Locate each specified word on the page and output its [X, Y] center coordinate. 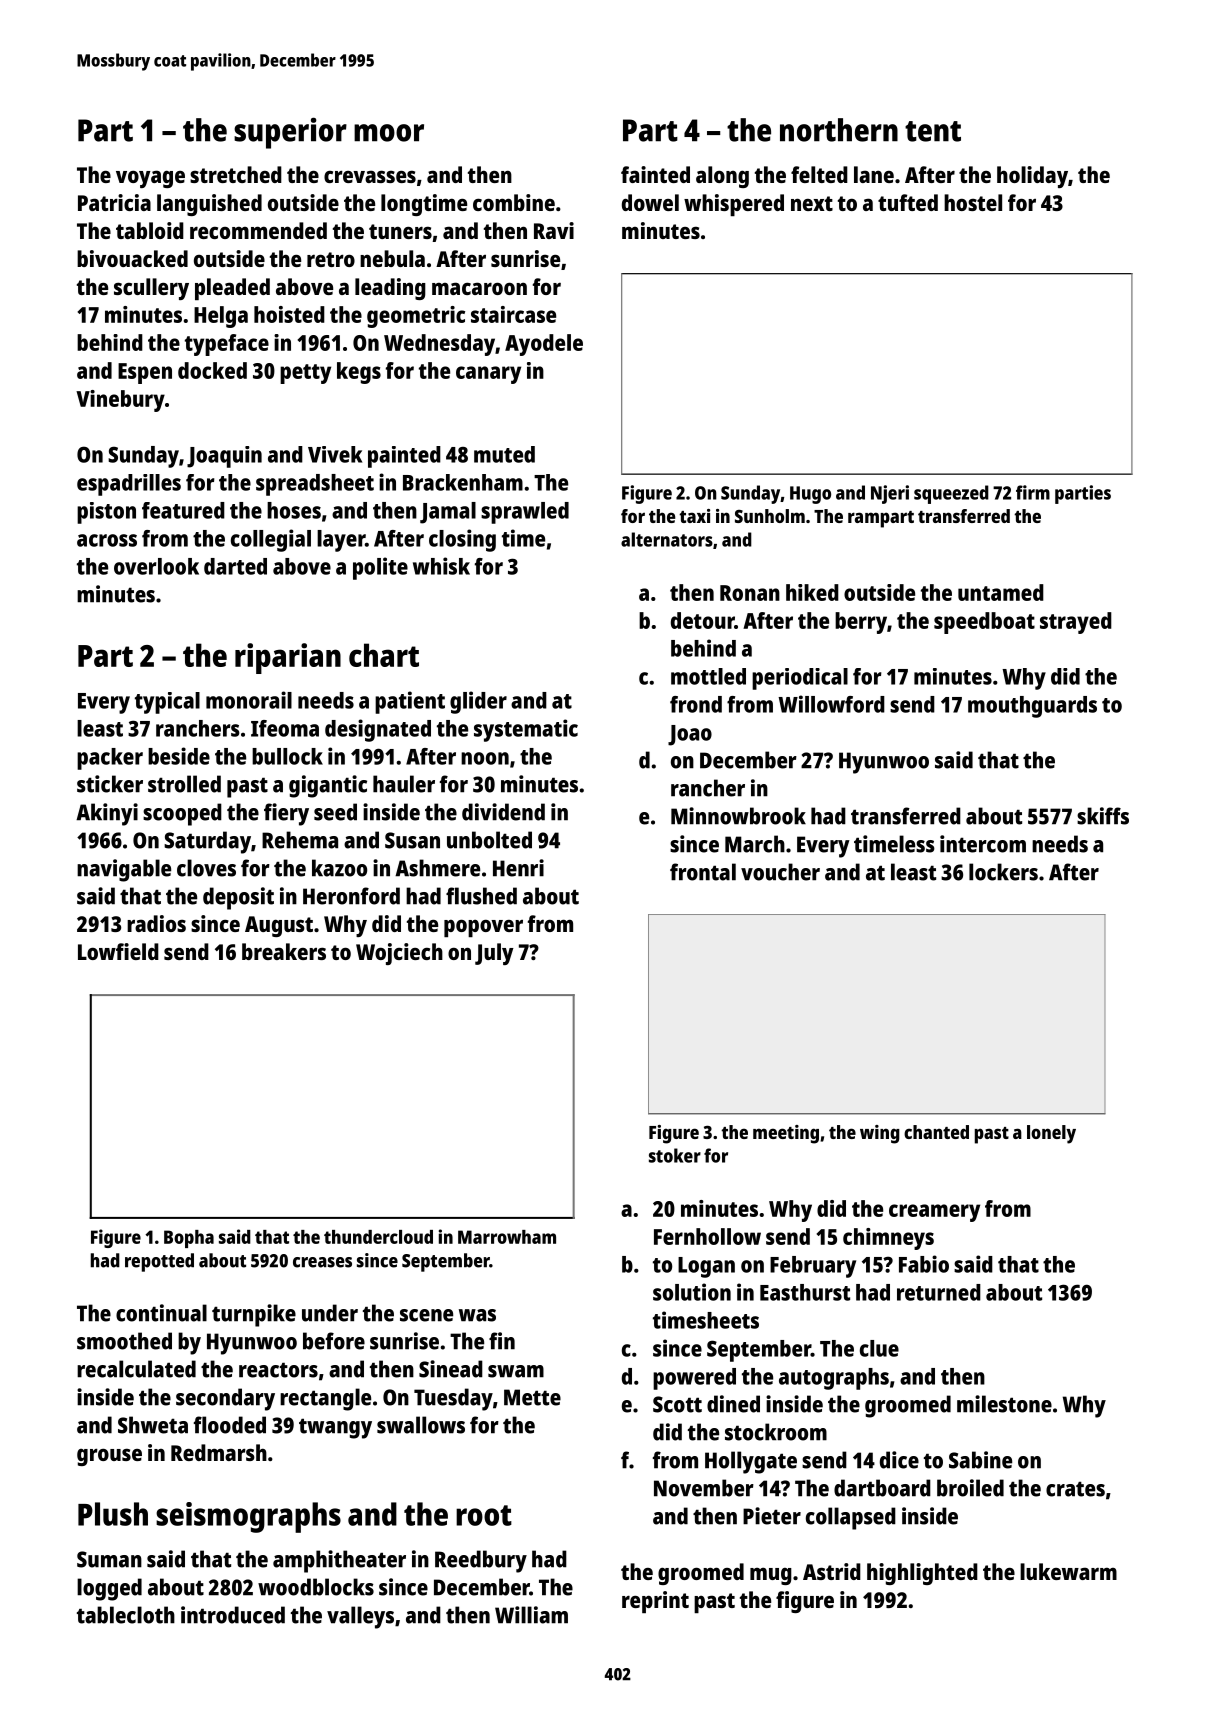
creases [322, 1262]
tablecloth [126, 1615]
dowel [650, 202]
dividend [503, 812]
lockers [1003, 872]
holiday [1032, 177]
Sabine [980, 1460]
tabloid [150, 230]
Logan [706, 1267]
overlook [156, 566]
